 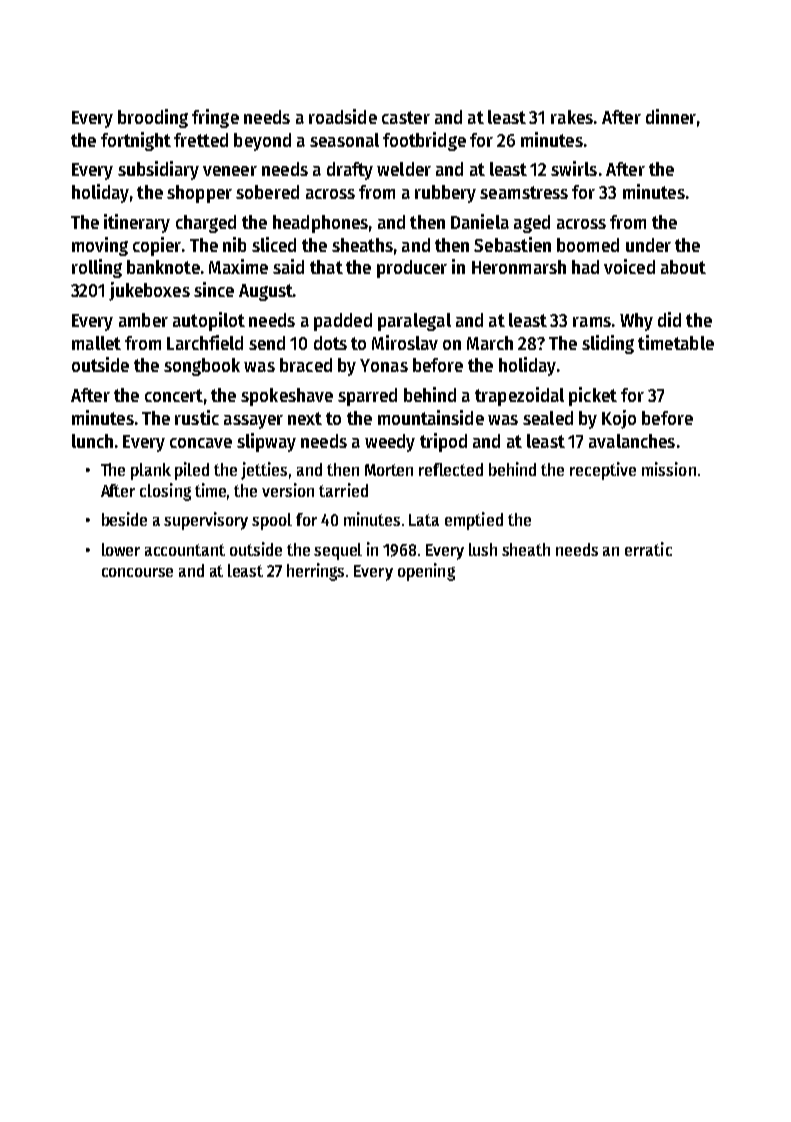 I want to click on rakes, so click(x=572, y=117).
